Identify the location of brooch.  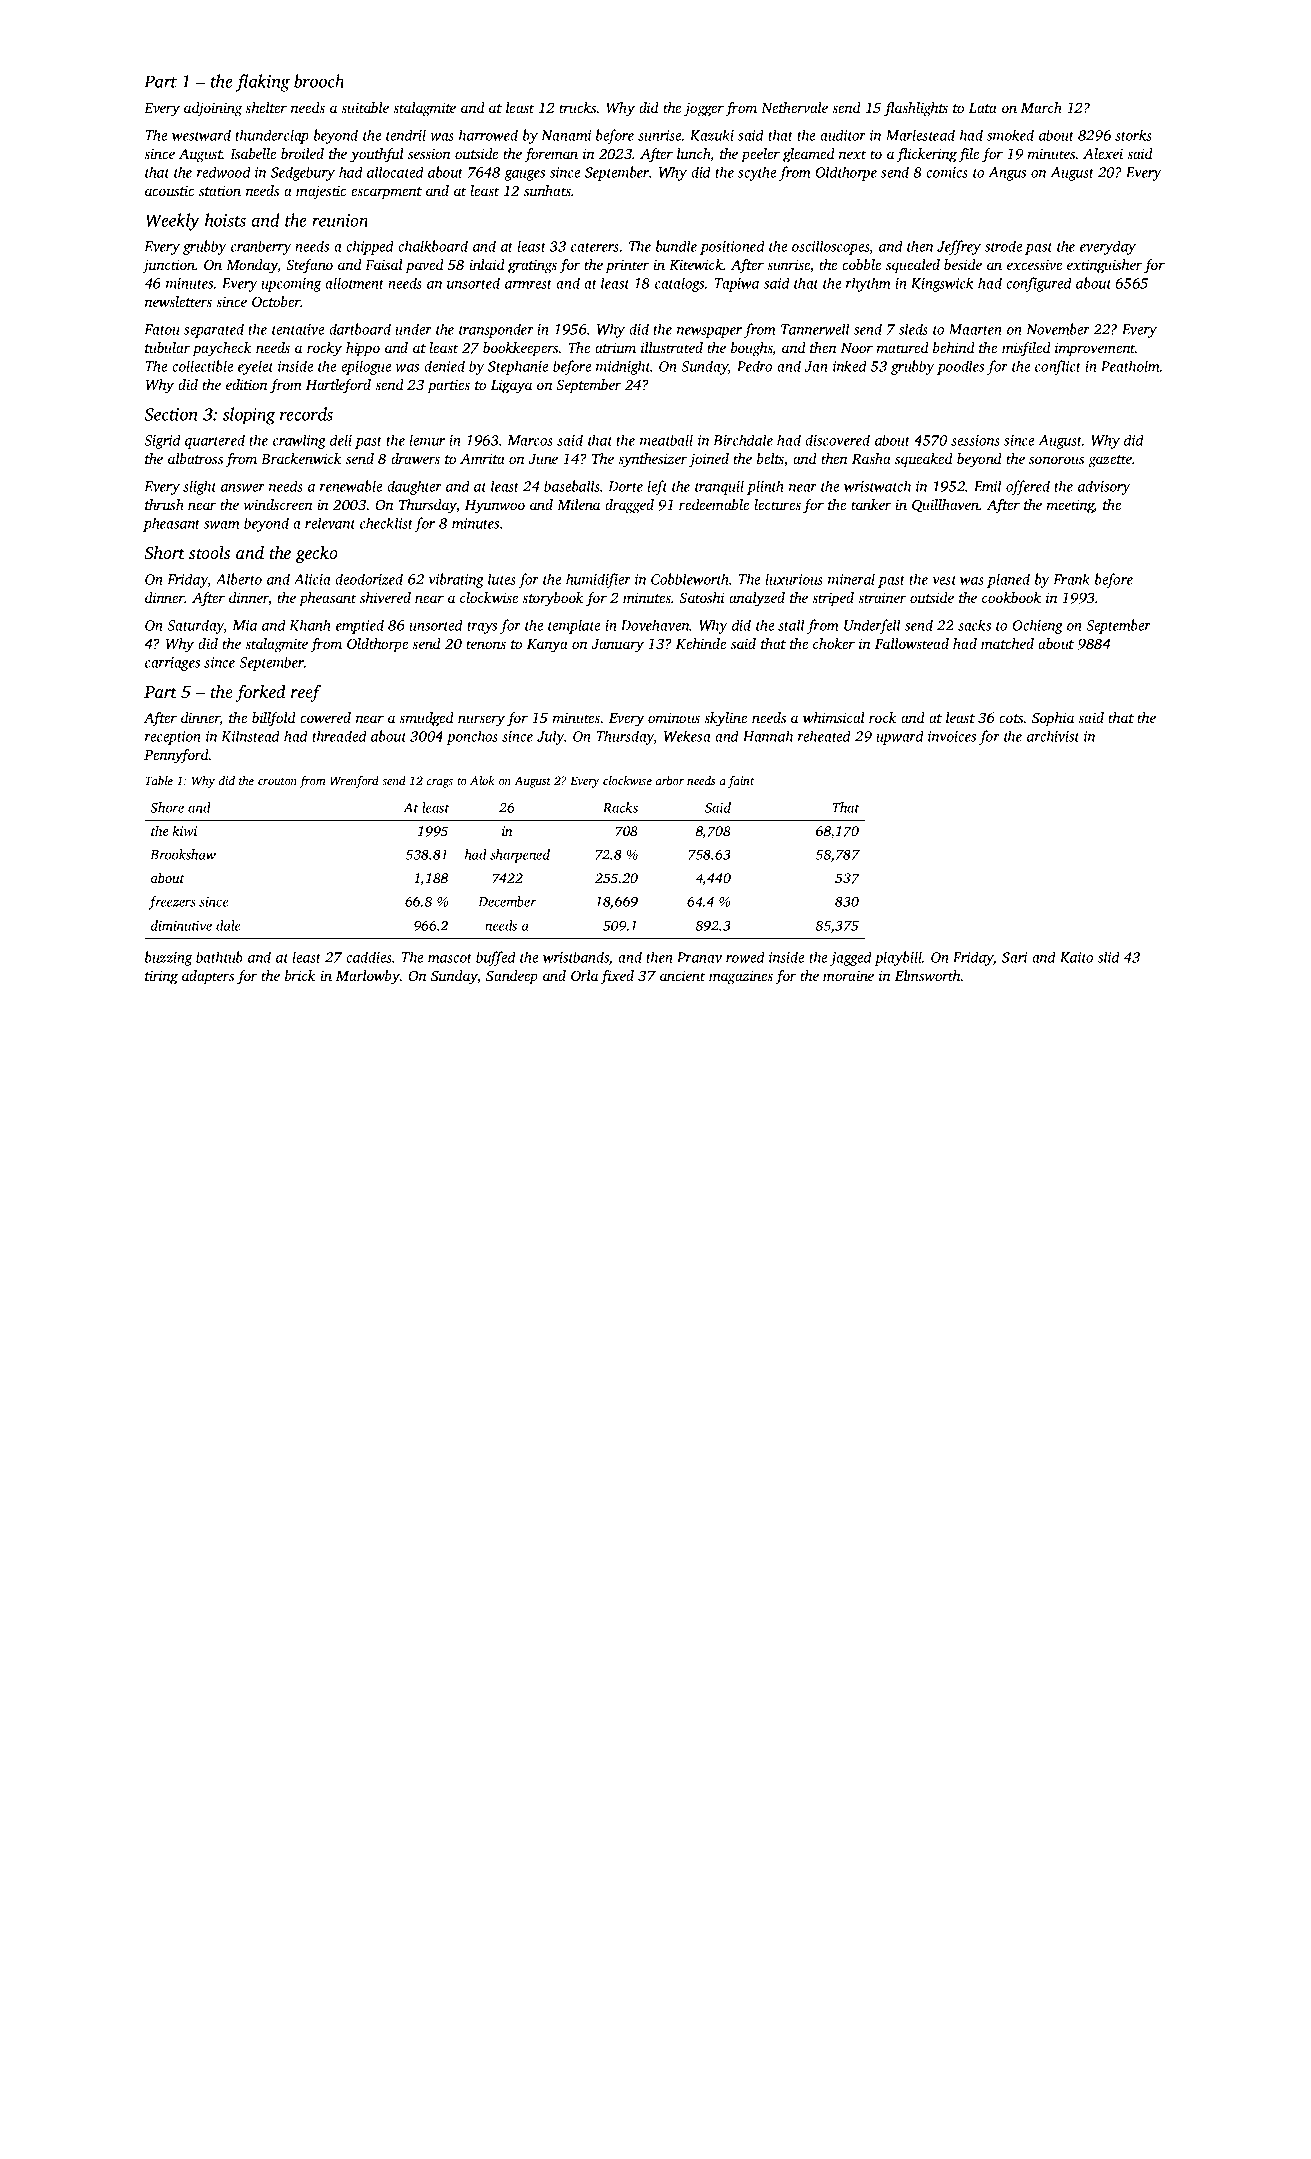
(319, 81).
